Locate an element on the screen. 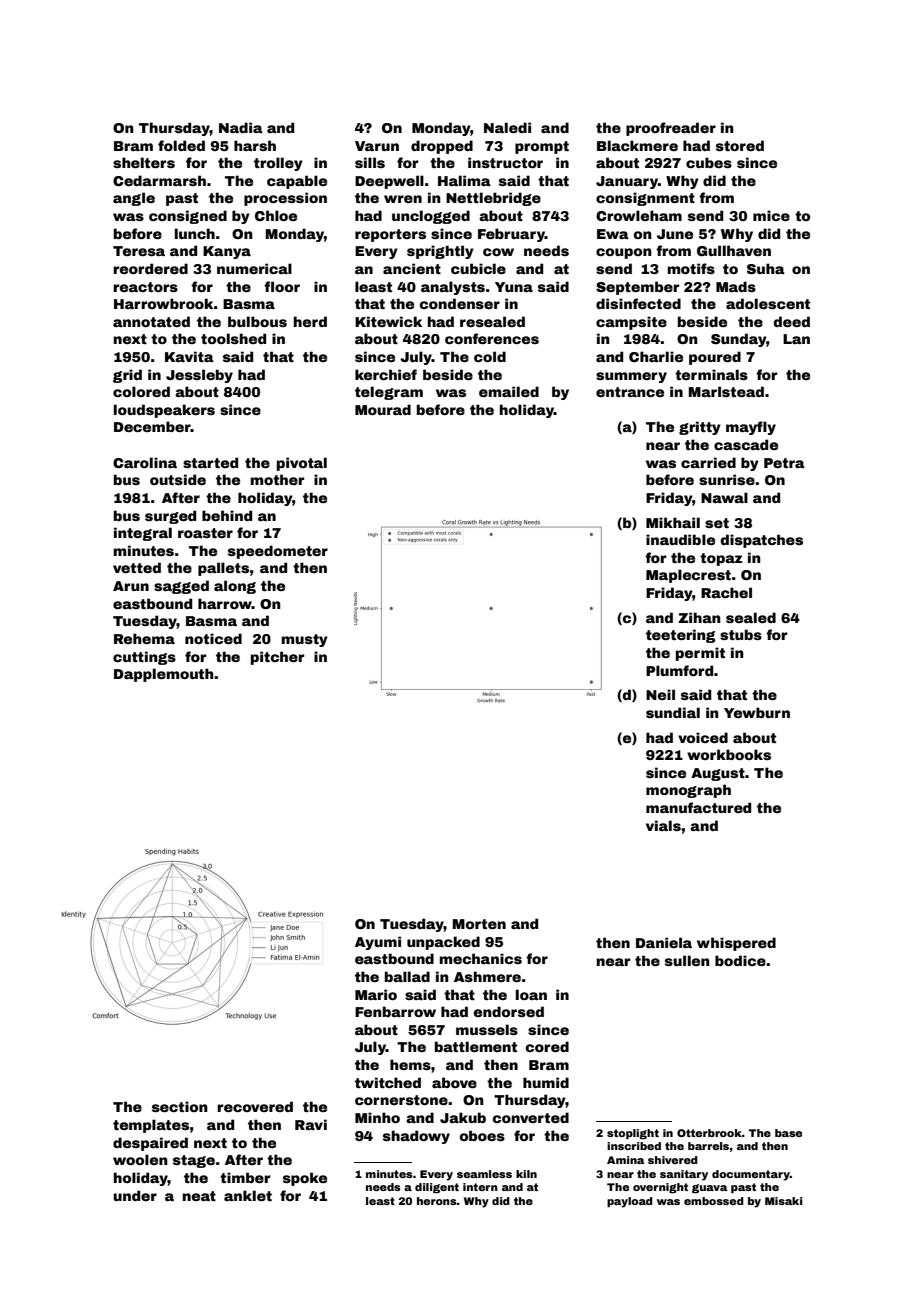 The height and width of the screenshot is (1308, 924). loudspeakers is located at coordinates (164, 411).
